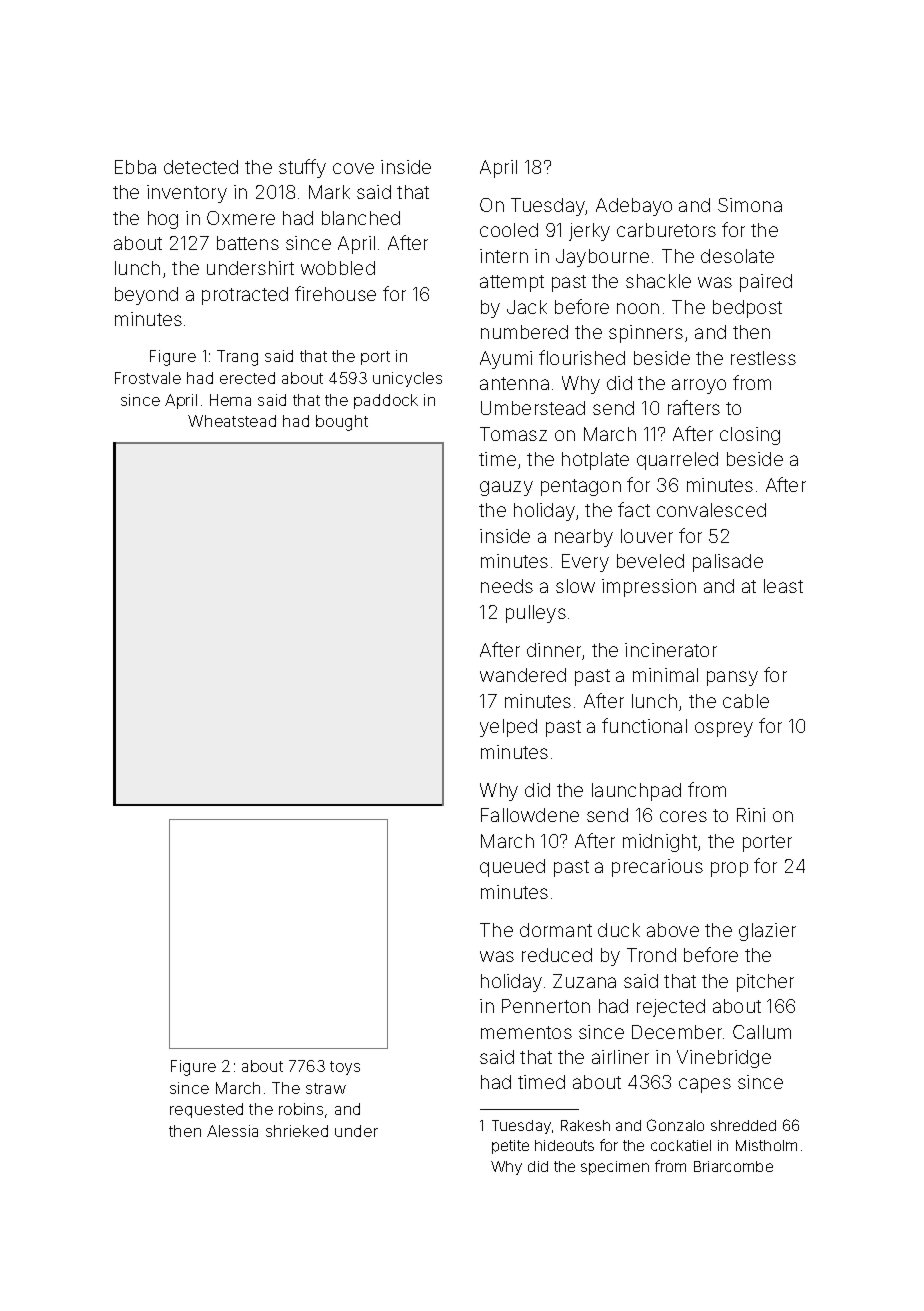  Describe the element at coordinates (737, 256) in the document. I see `desolate` at that location.
